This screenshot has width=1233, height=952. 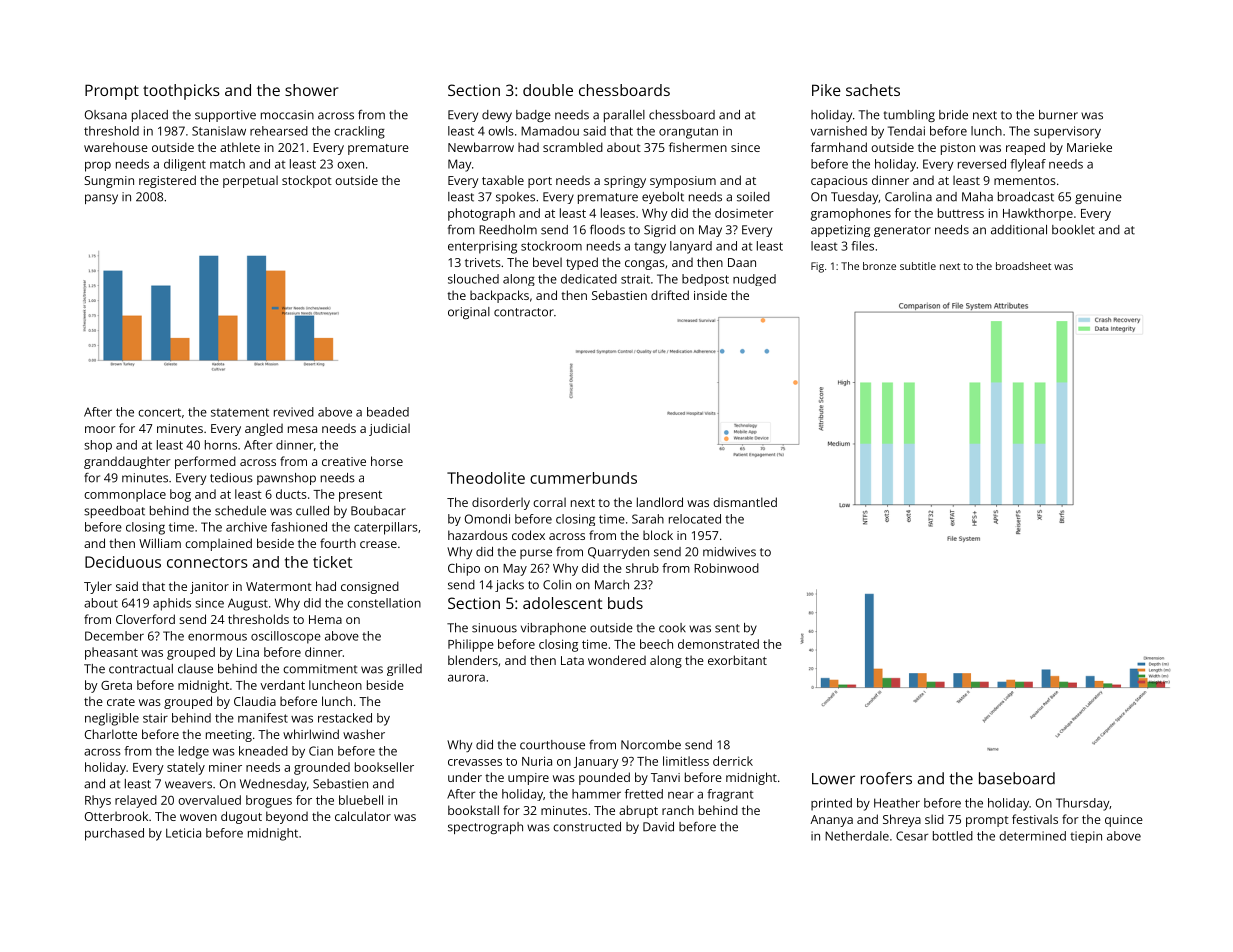 I want to click on Oksana, so click(x=106, y=115).
